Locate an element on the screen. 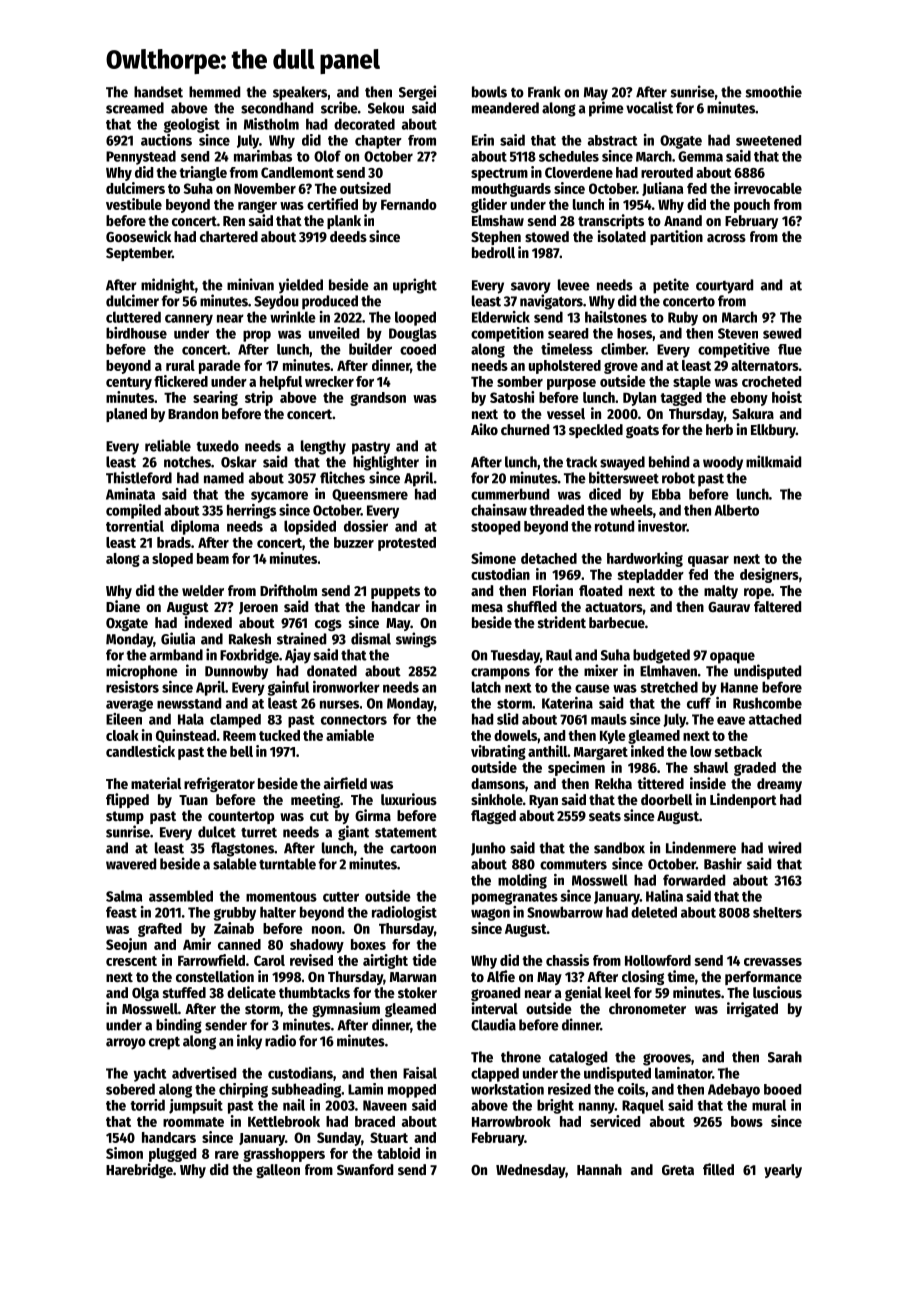  roommate is located at coordinates (193, 1122).
